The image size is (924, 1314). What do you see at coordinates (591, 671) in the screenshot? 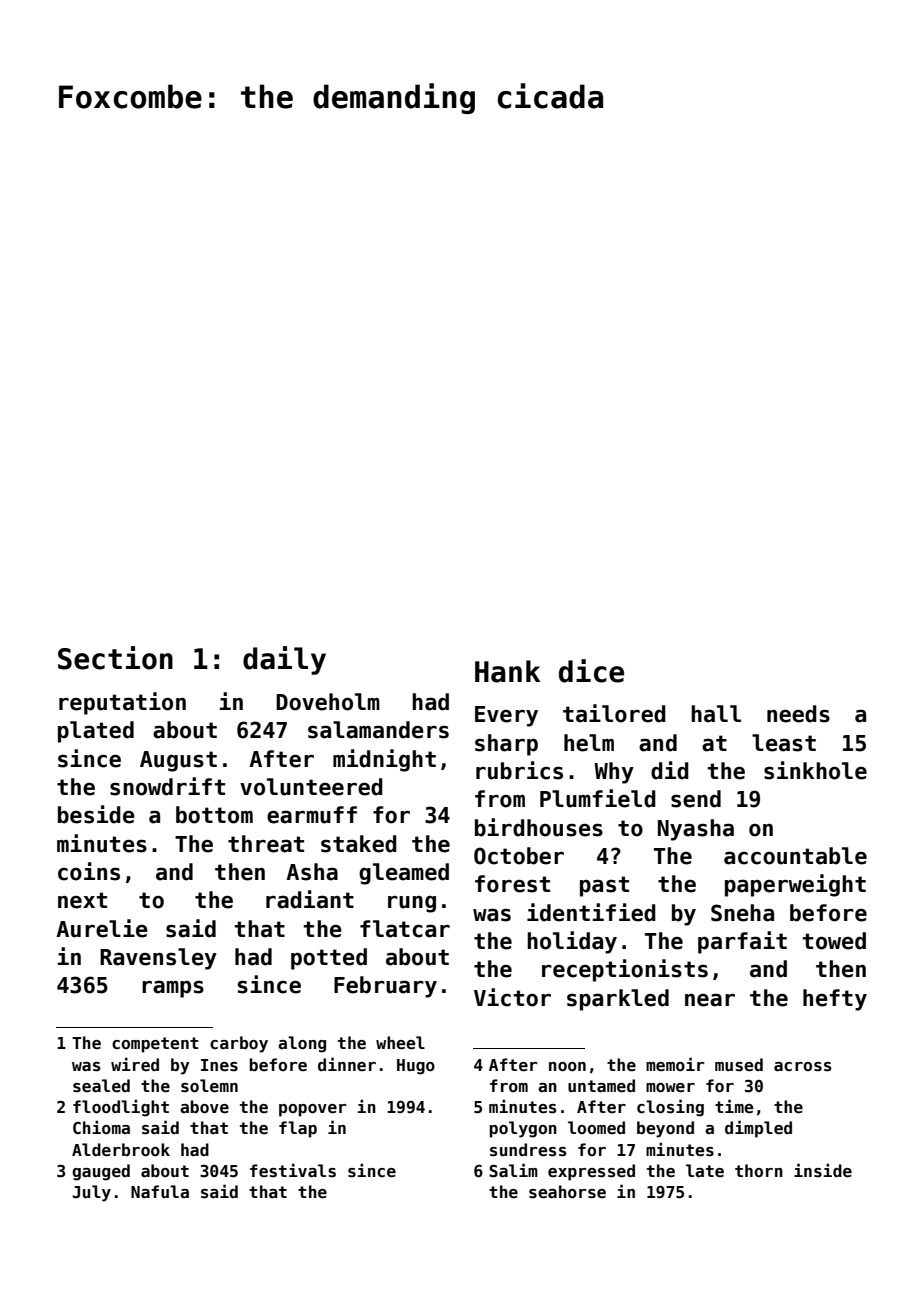
I see `dice` at bounding box center [591, 671].
